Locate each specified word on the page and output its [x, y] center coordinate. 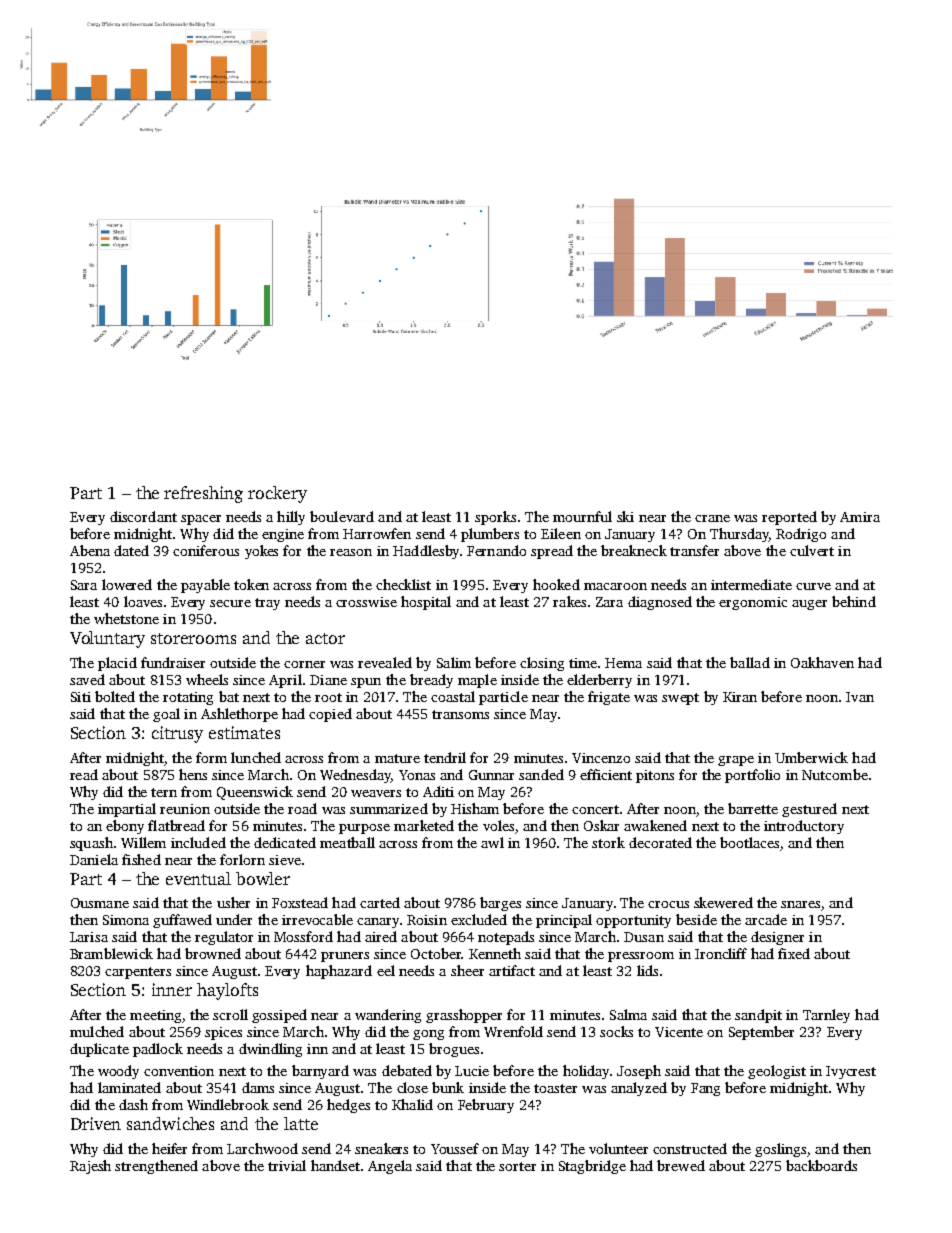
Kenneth [495, 953]
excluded [479, 919]
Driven [96, 1123]
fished [141, 859]
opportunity [633, 921]
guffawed [182, 921]
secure [230, 603]
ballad [750, 662]
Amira [860, 517]
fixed [794, 953]
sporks [495, 518]
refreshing [203, 494]
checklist [403, 584]
